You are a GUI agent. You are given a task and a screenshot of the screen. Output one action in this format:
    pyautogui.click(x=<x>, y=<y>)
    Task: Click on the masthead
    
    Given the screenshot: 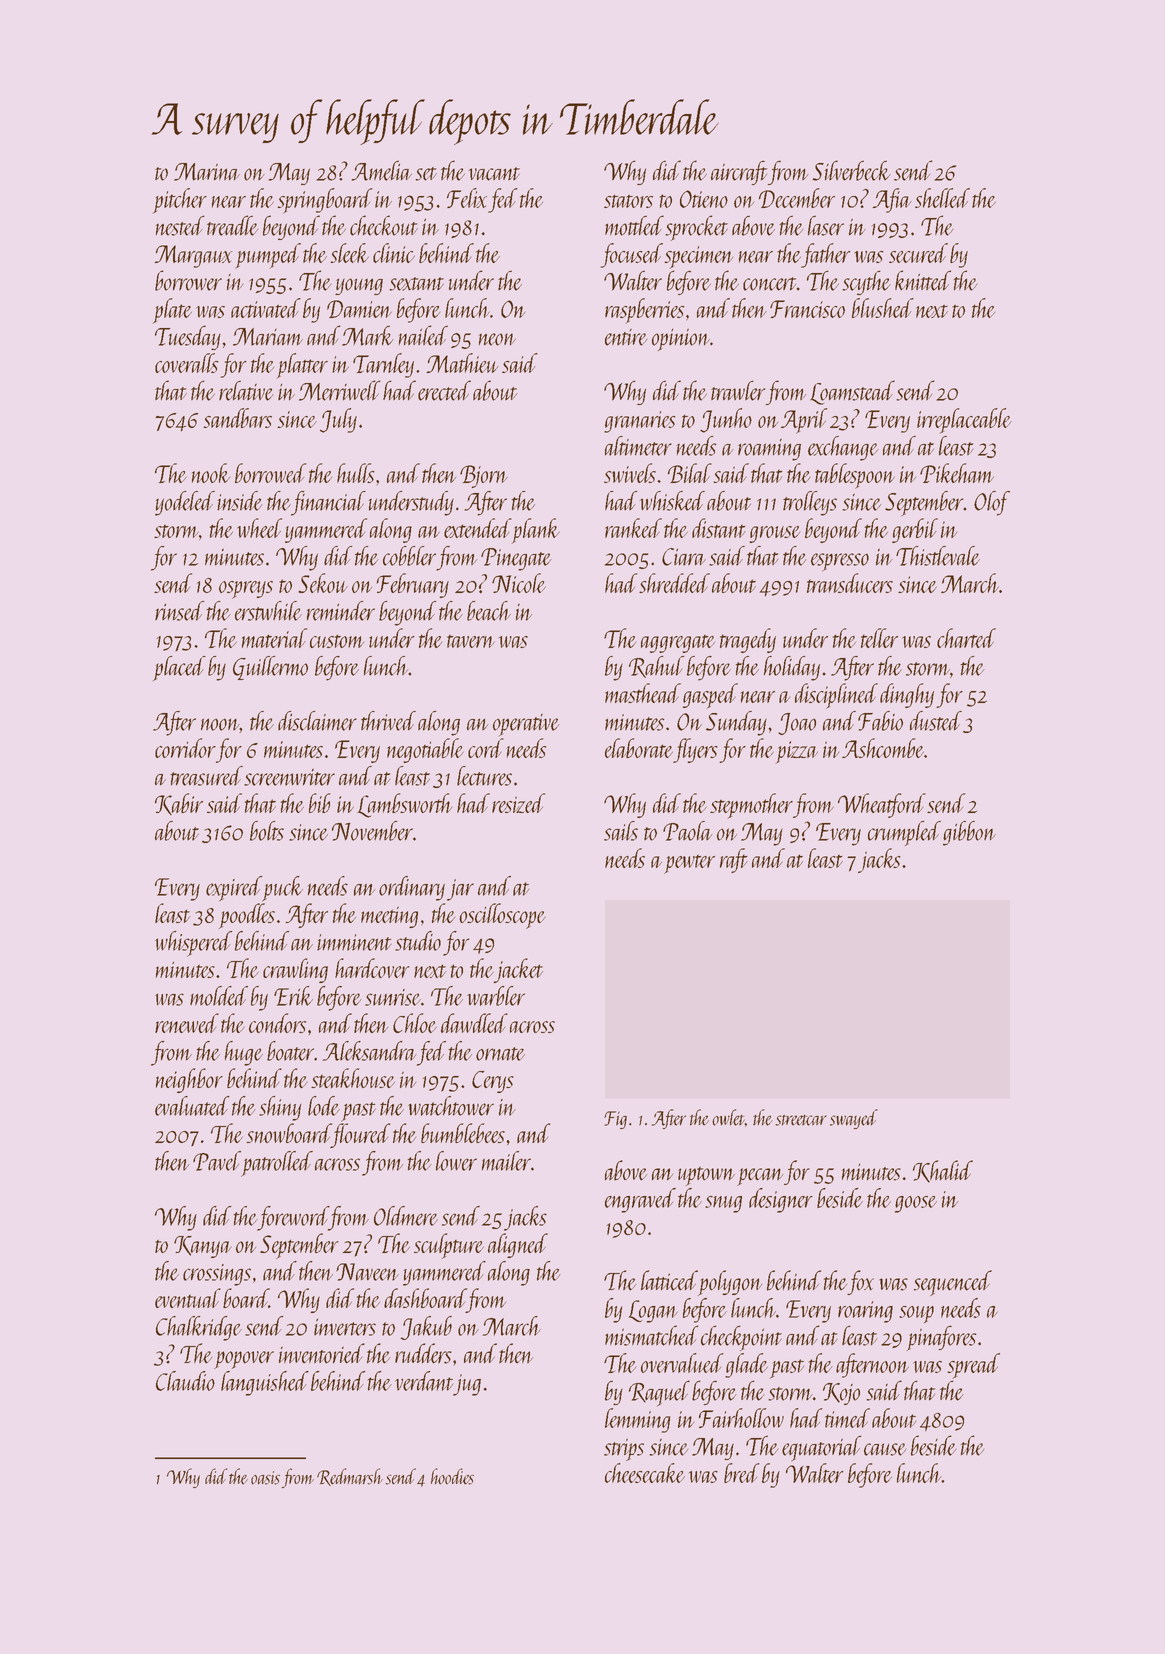 What is the action you would take?
    pyautogui.click(x=643, y=693)
